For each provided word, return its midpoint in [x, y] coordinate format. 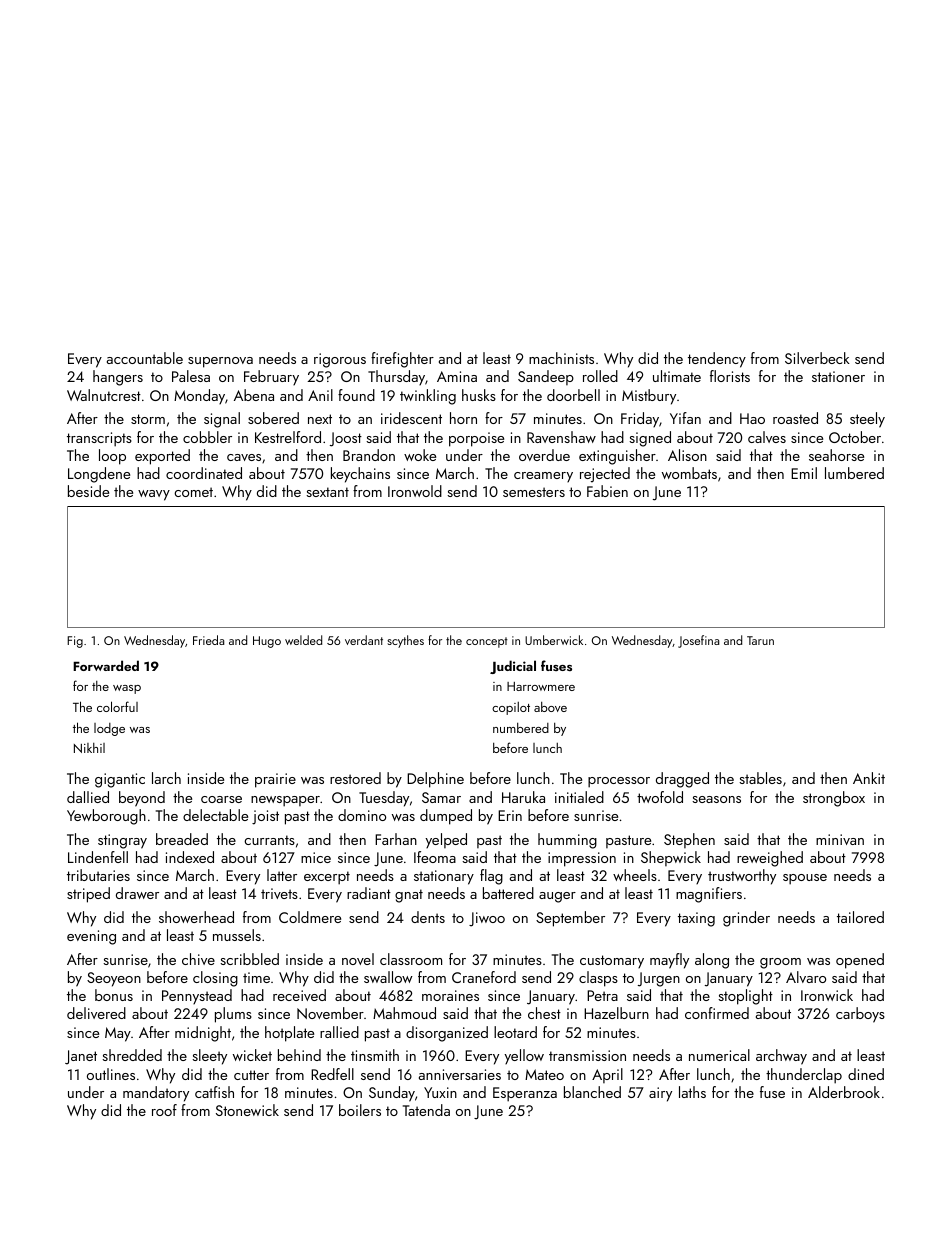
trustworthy [742, 877]
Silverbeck [817, 358]
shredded [132, 1055]
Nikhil [89, 748]
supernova [220, 362]
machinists [561, 358]
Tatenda [426, 1110]
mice [316, 857]
